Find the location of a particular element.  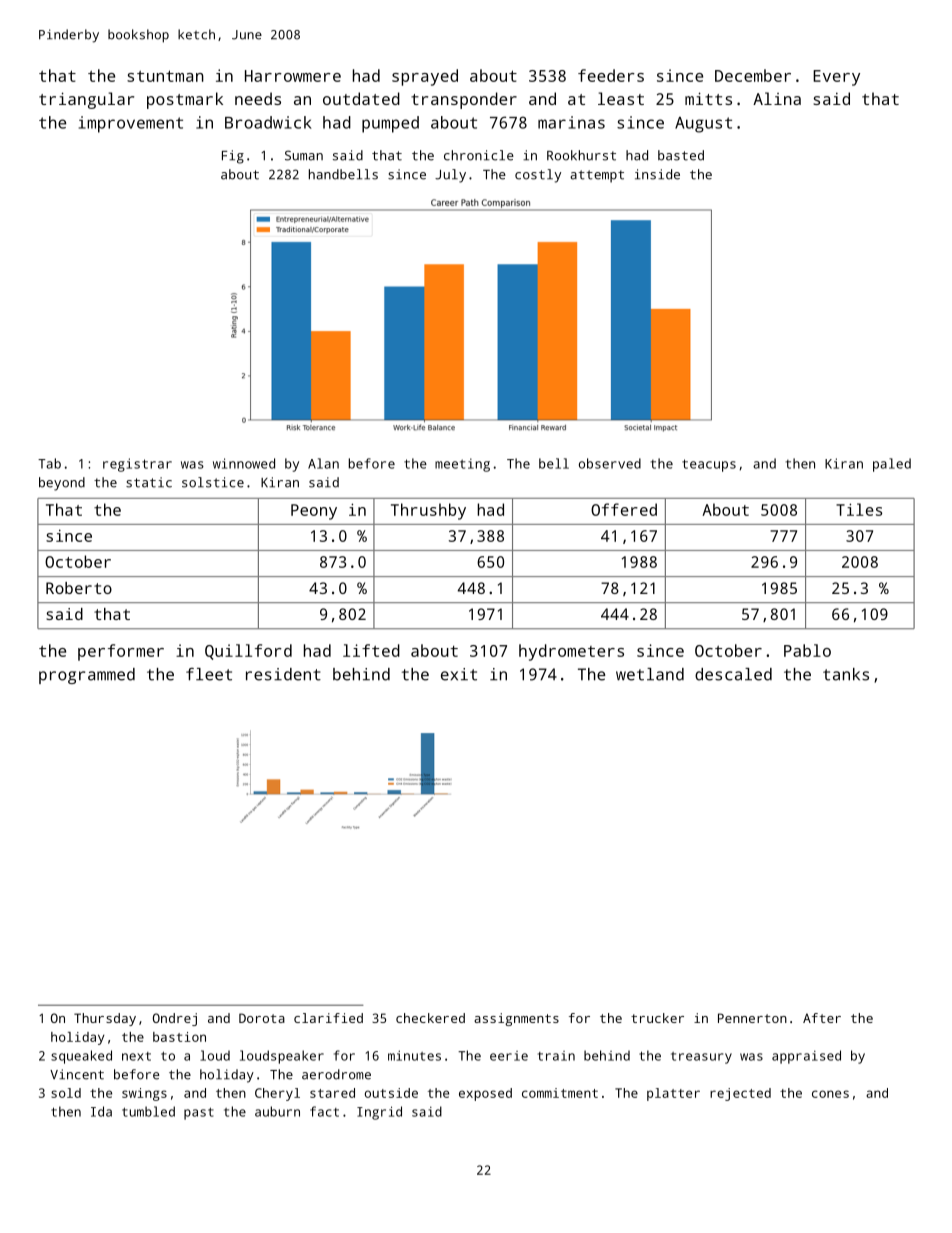

solstice is located at coordinates (213, 482).
